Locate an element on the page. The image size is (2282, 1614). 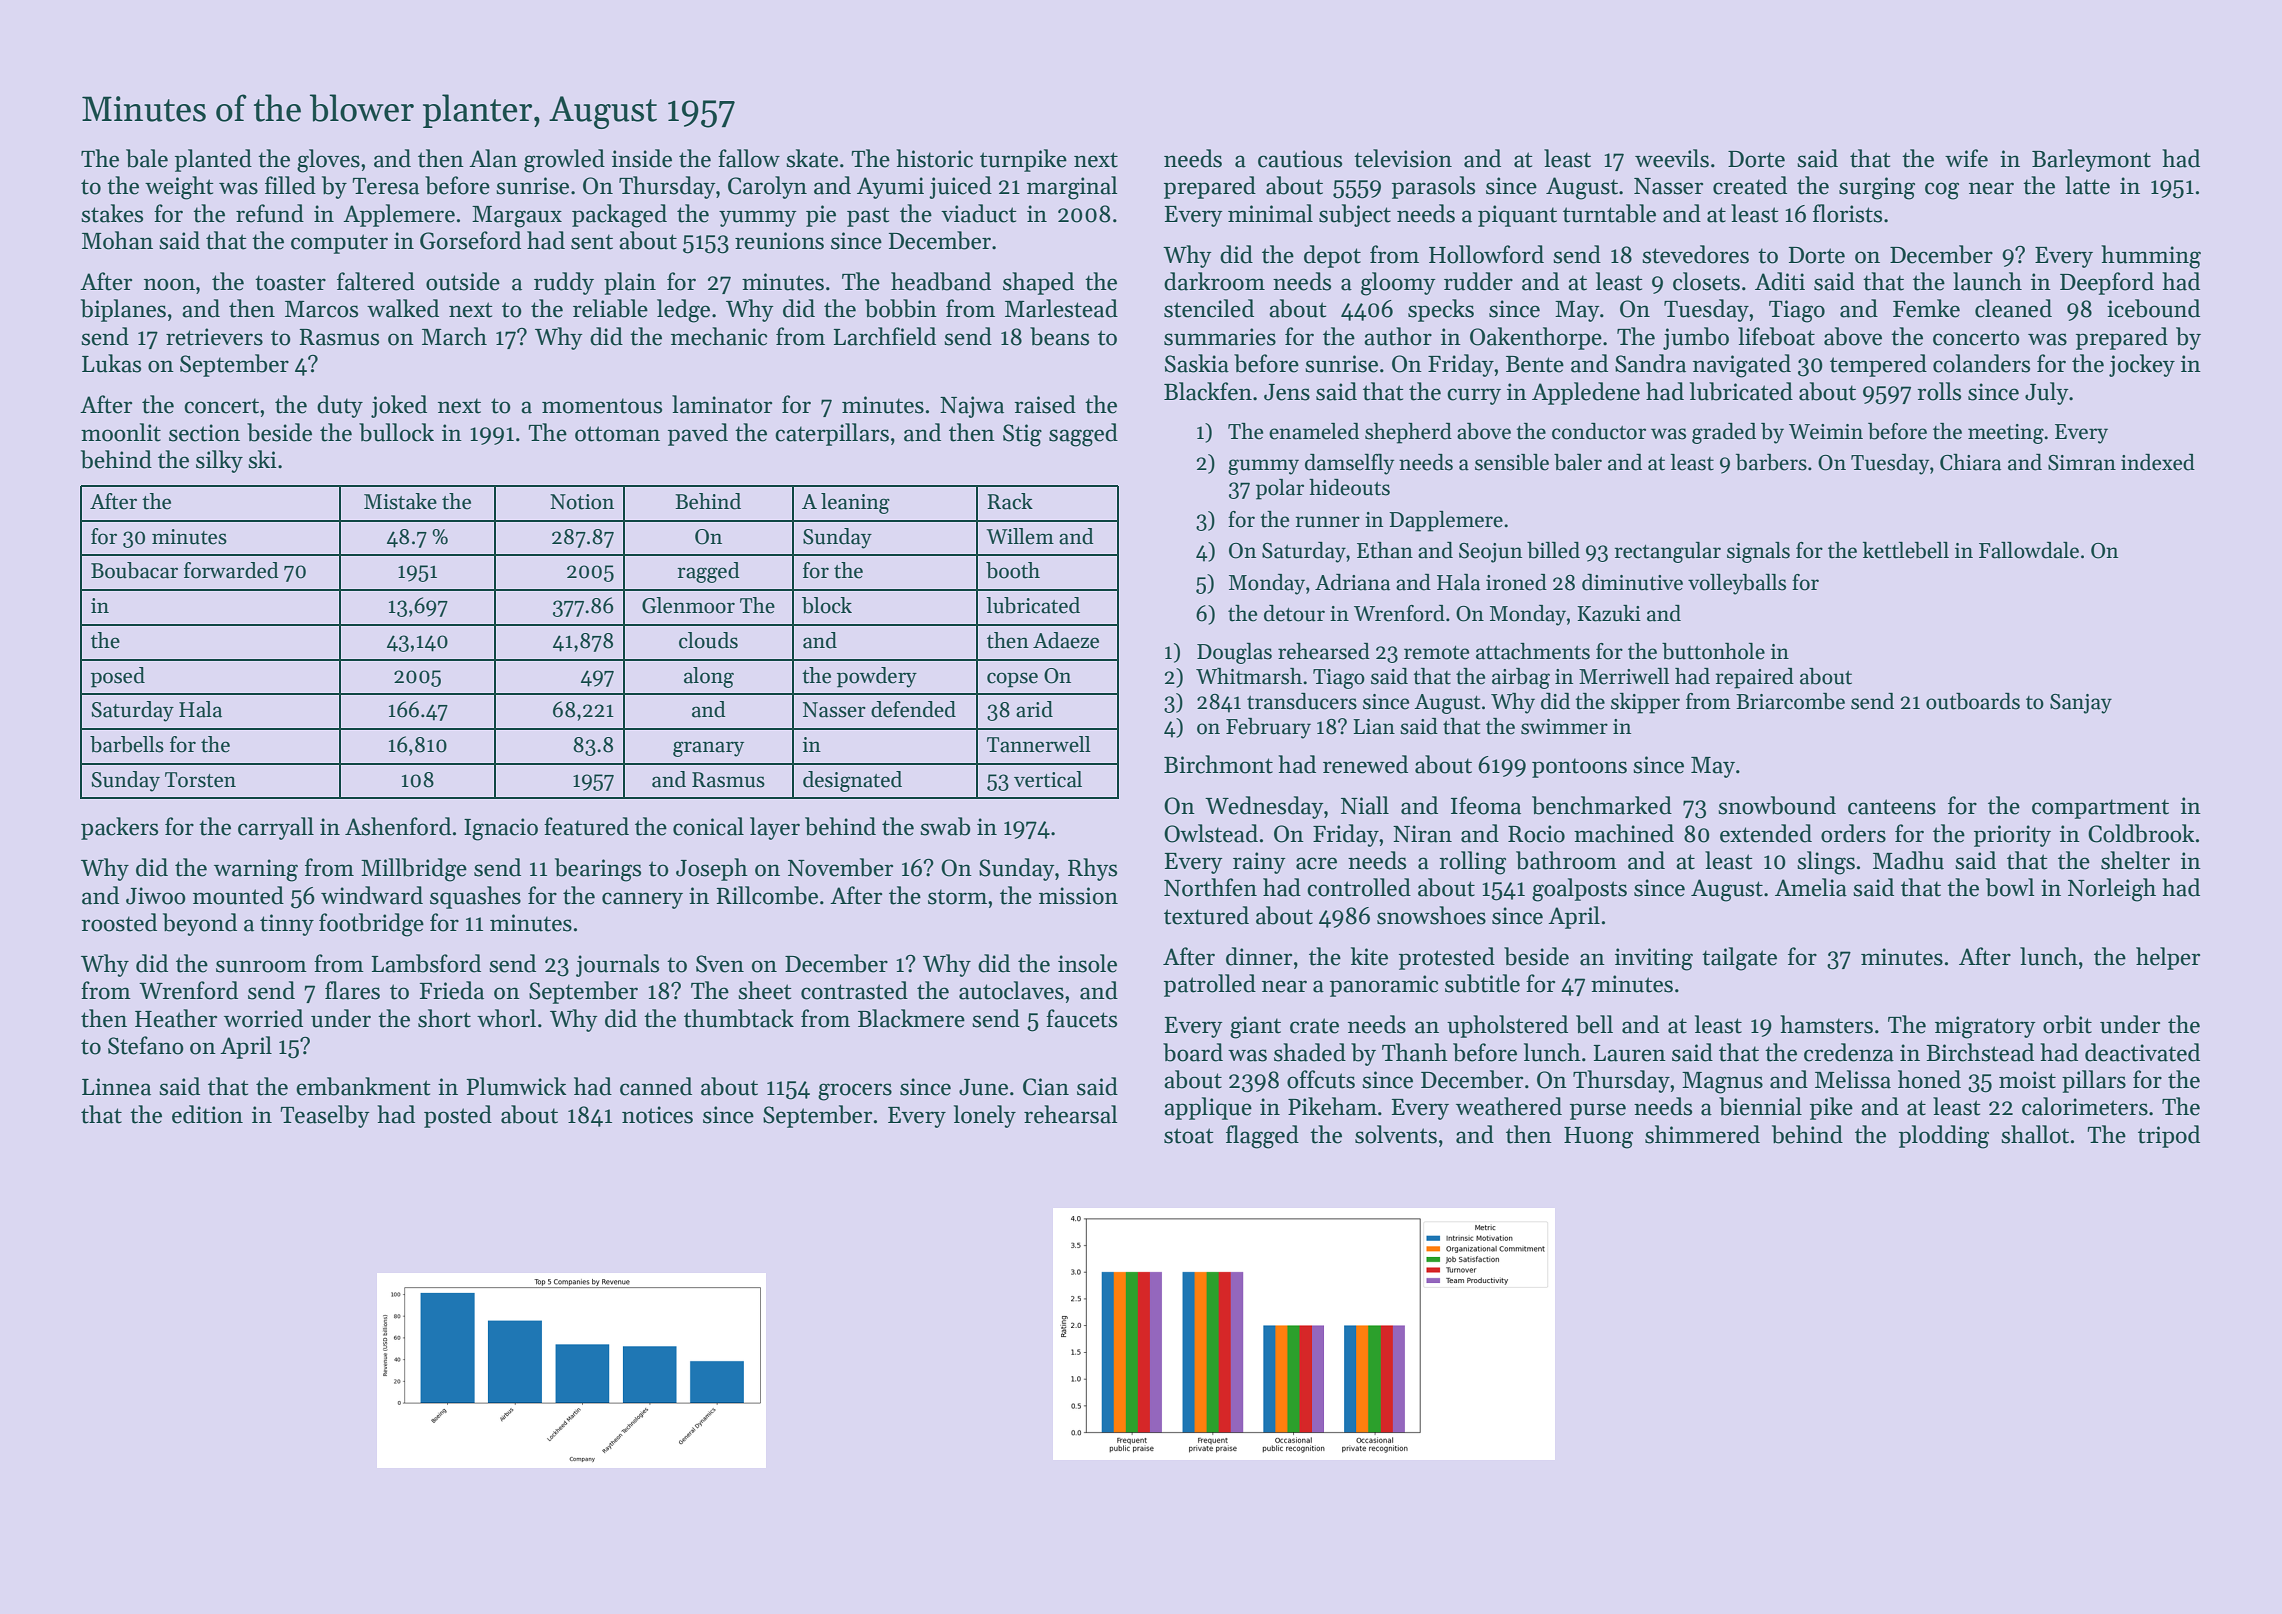
Linnea is located at coordinates (116, 1087).
